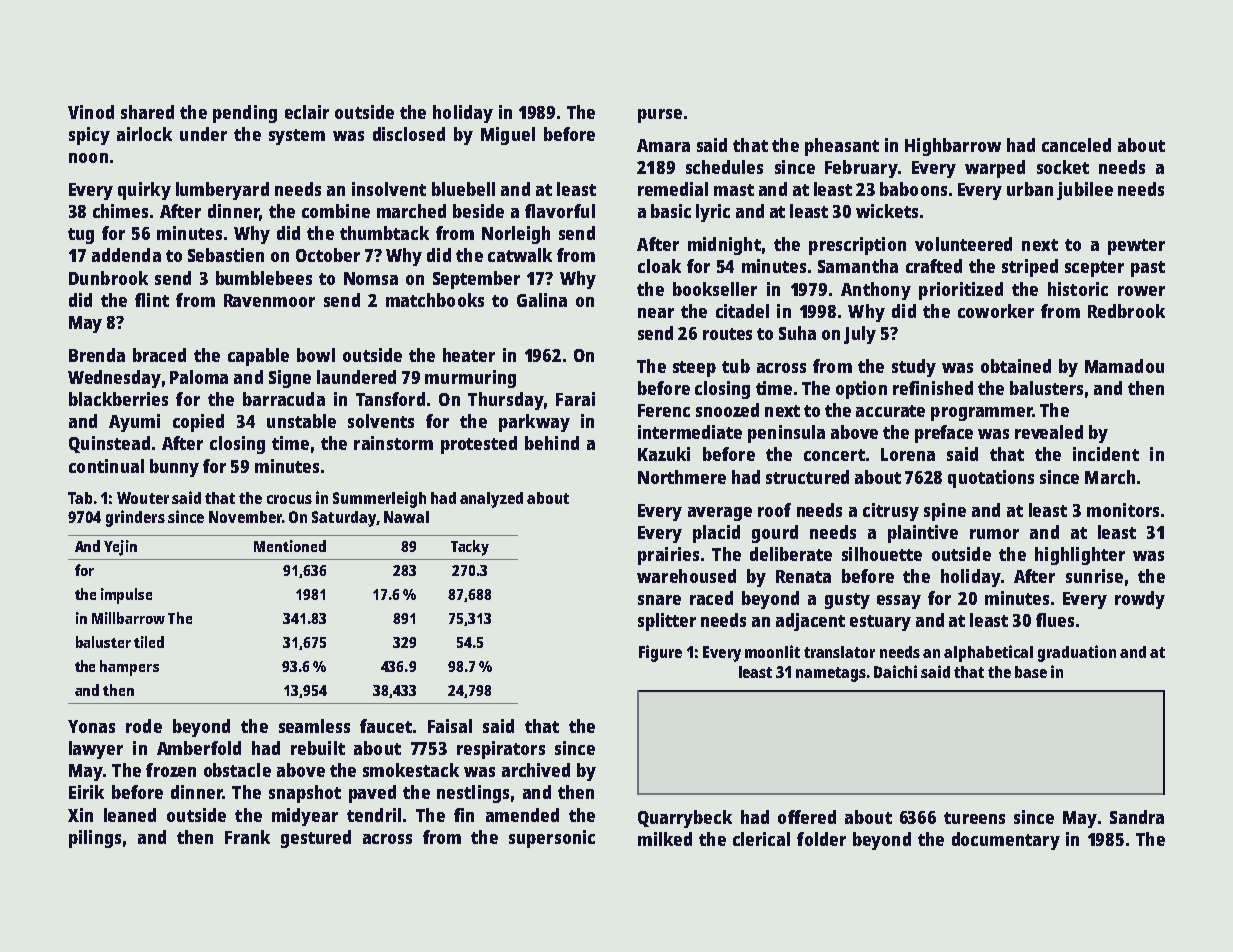 This screenshot has height=952, width=1233. I want to click on Ayumi, so click(134, 423).
